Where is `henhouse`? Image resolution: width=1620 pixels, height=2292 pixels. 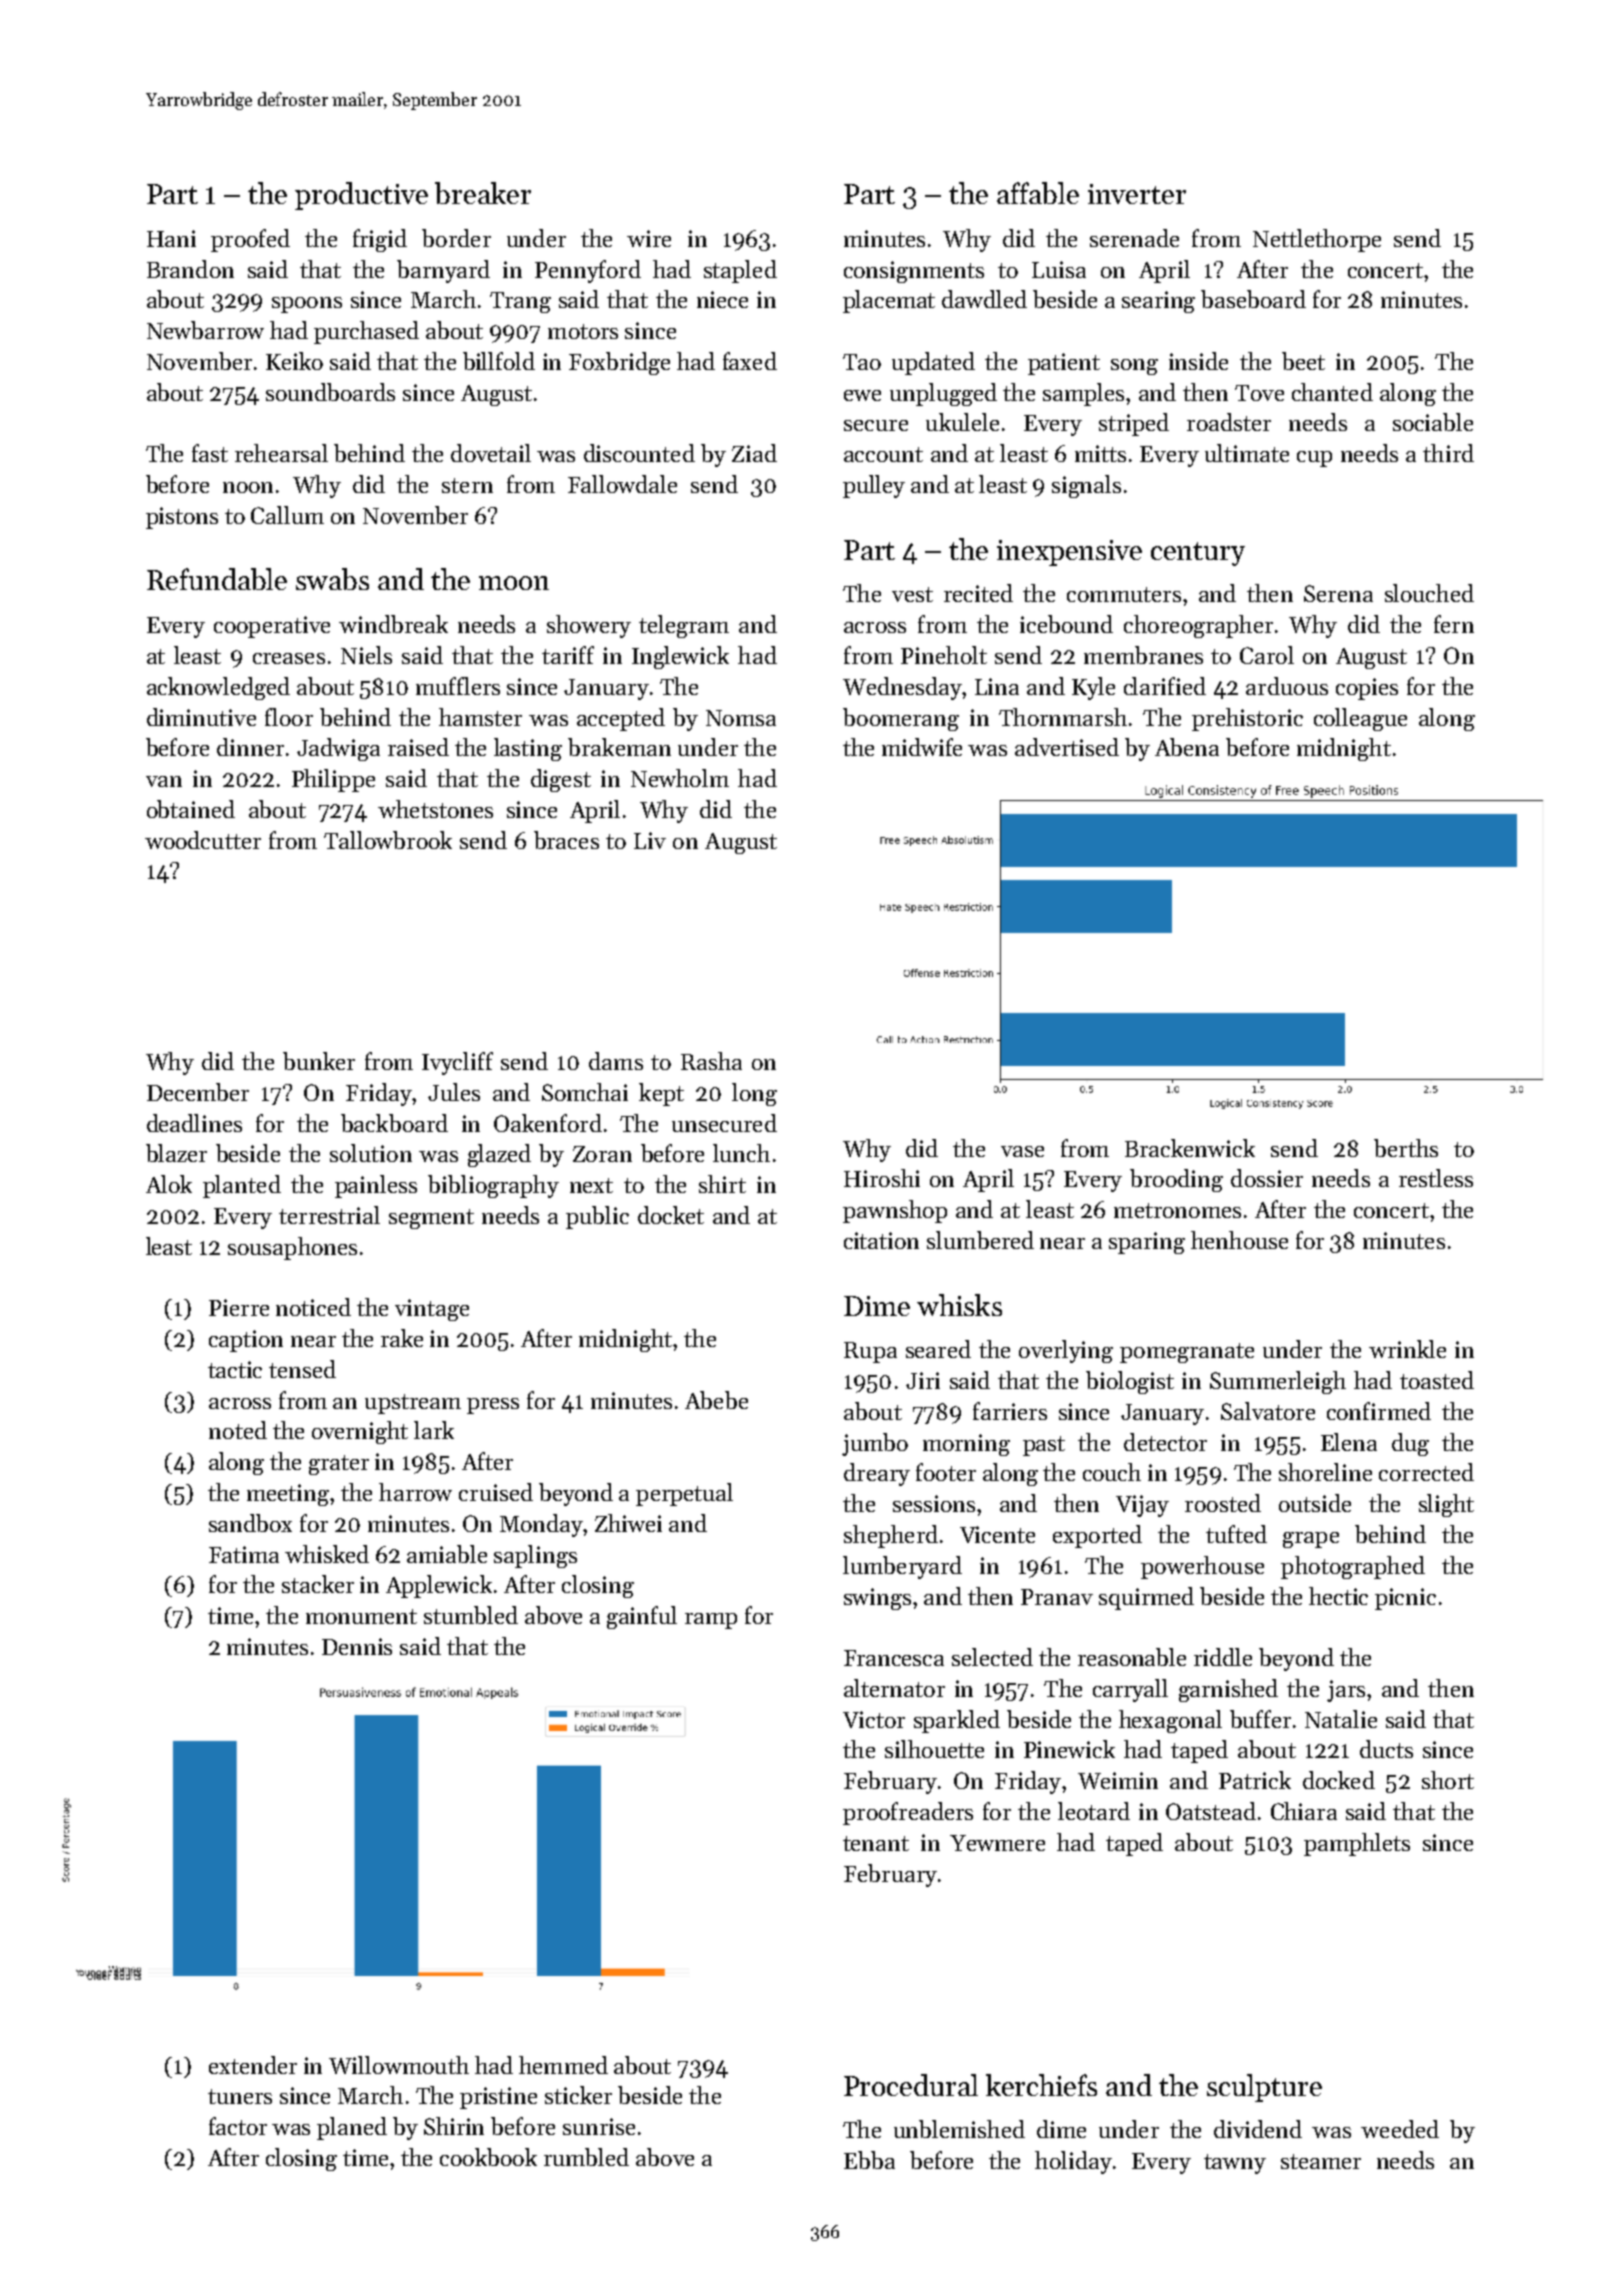
henhouse is located at coordinates (1239, 1240).
